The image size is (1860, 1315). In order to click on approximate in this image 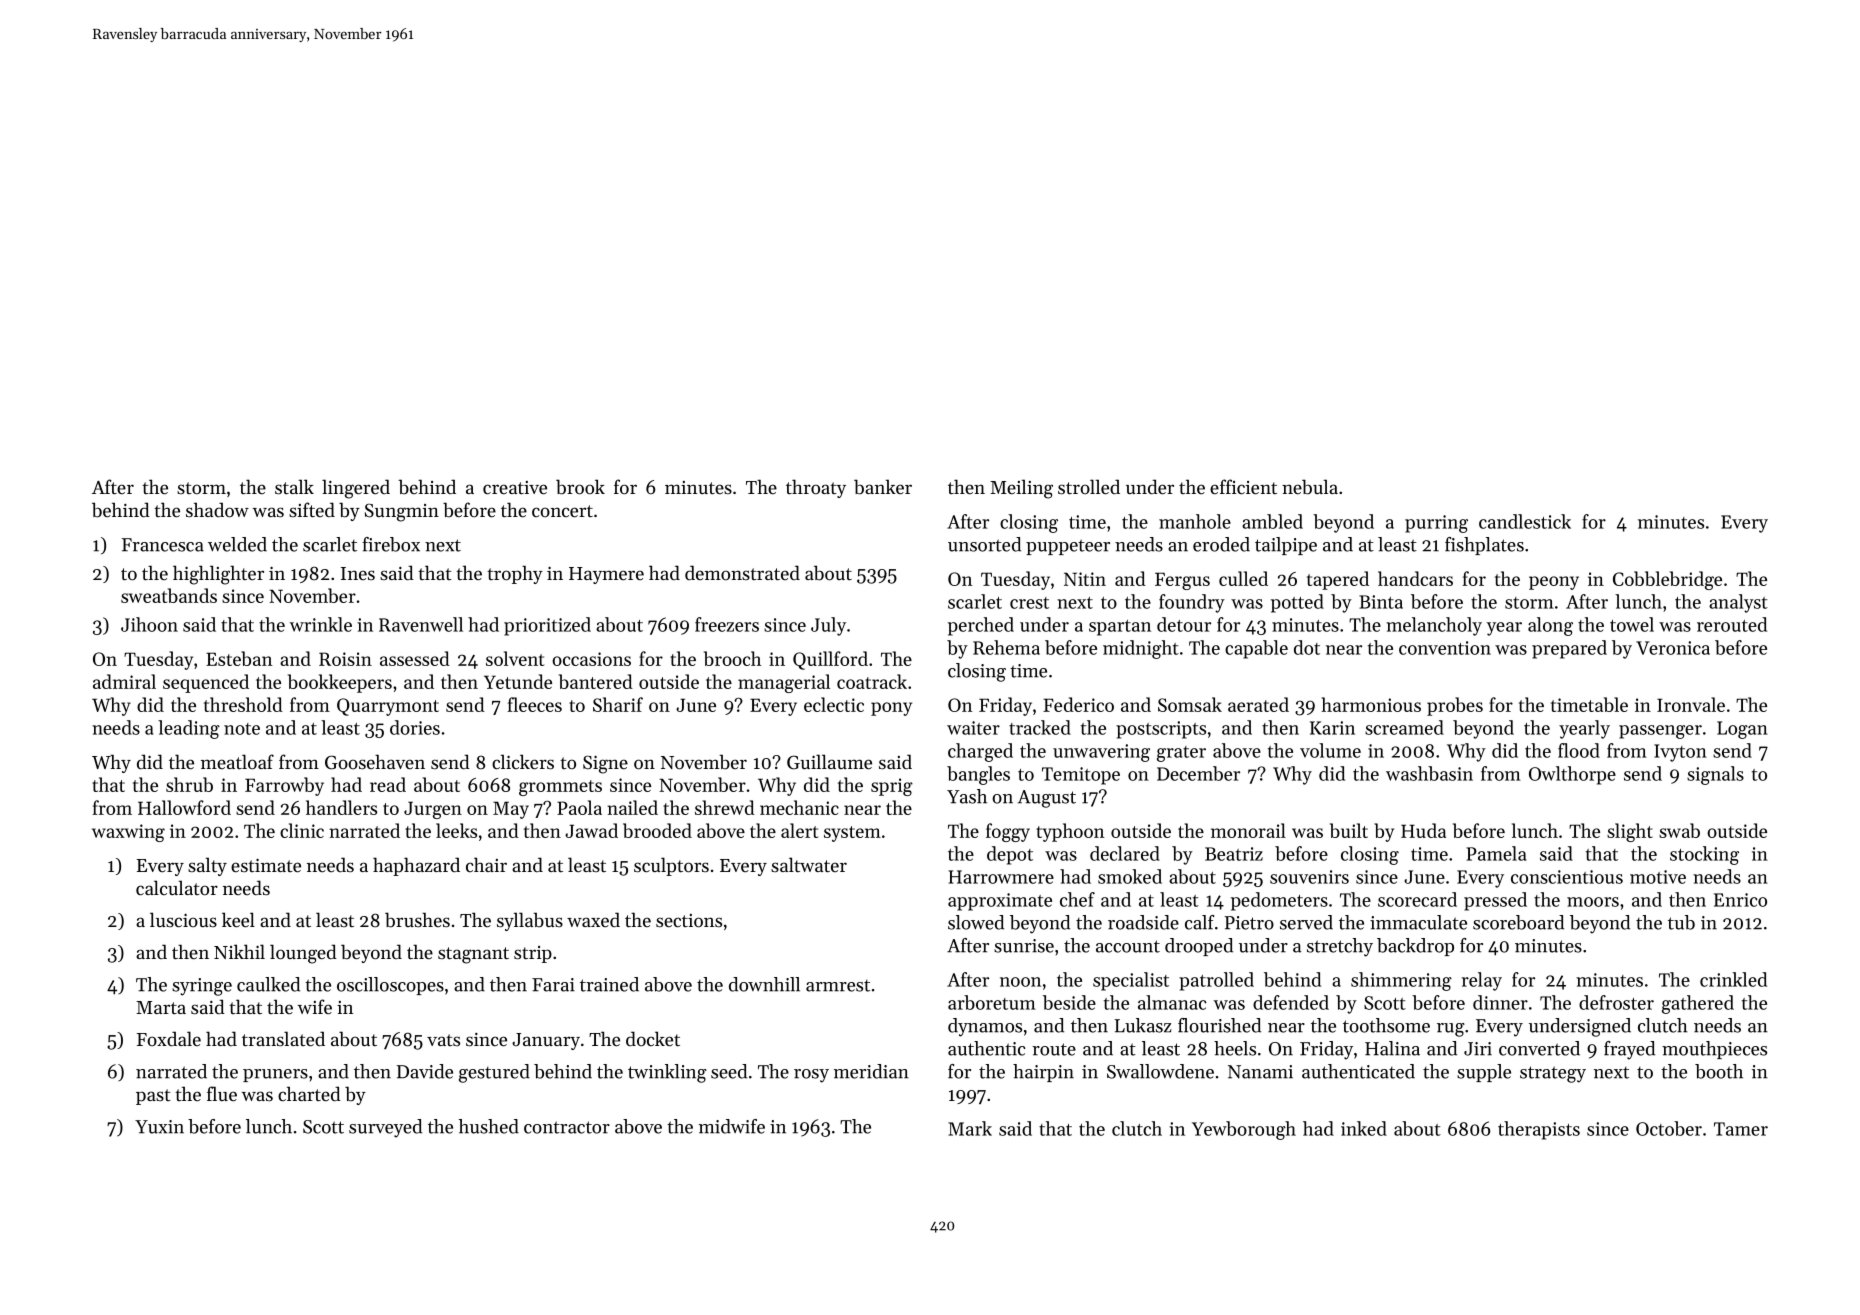, I will do `click(1000, 902)`.
